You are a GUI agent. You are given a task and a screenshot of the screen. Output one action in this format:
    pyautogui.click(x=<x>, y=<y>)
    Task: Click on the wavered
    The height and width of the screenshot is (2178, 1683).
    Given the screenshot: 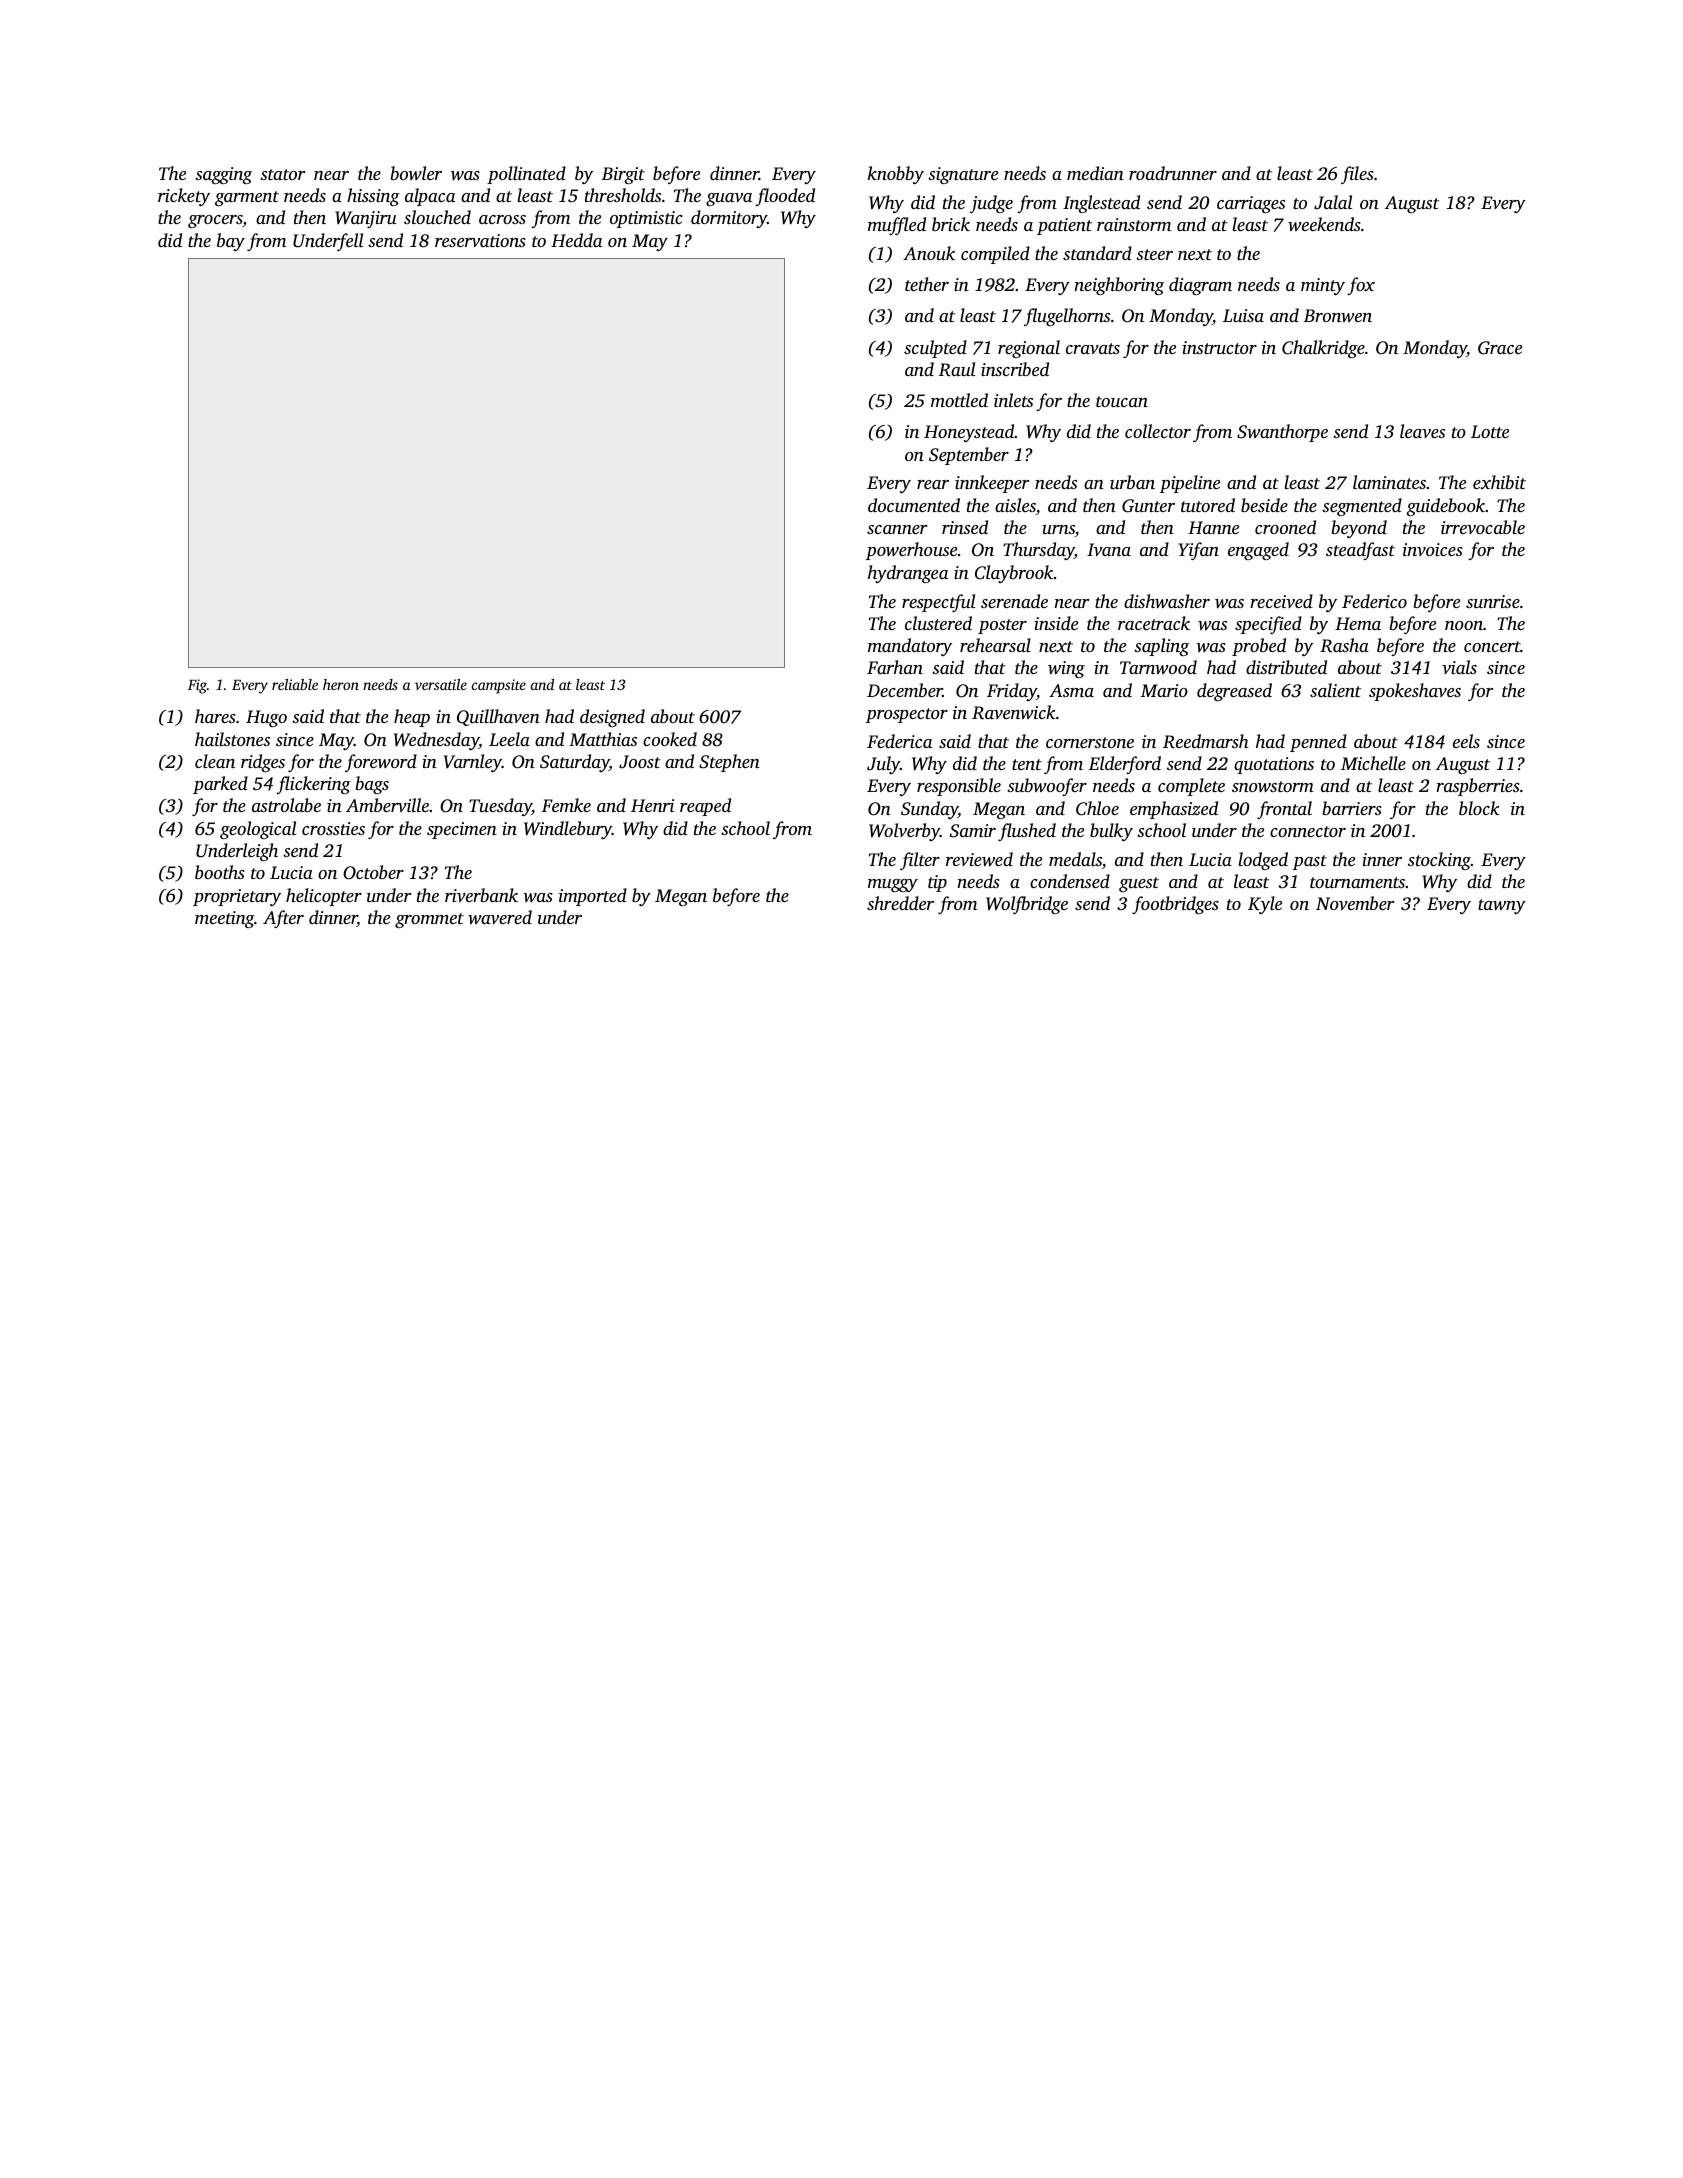 What is the action you would take?
    pyautogui.click(x=500, y=917)
